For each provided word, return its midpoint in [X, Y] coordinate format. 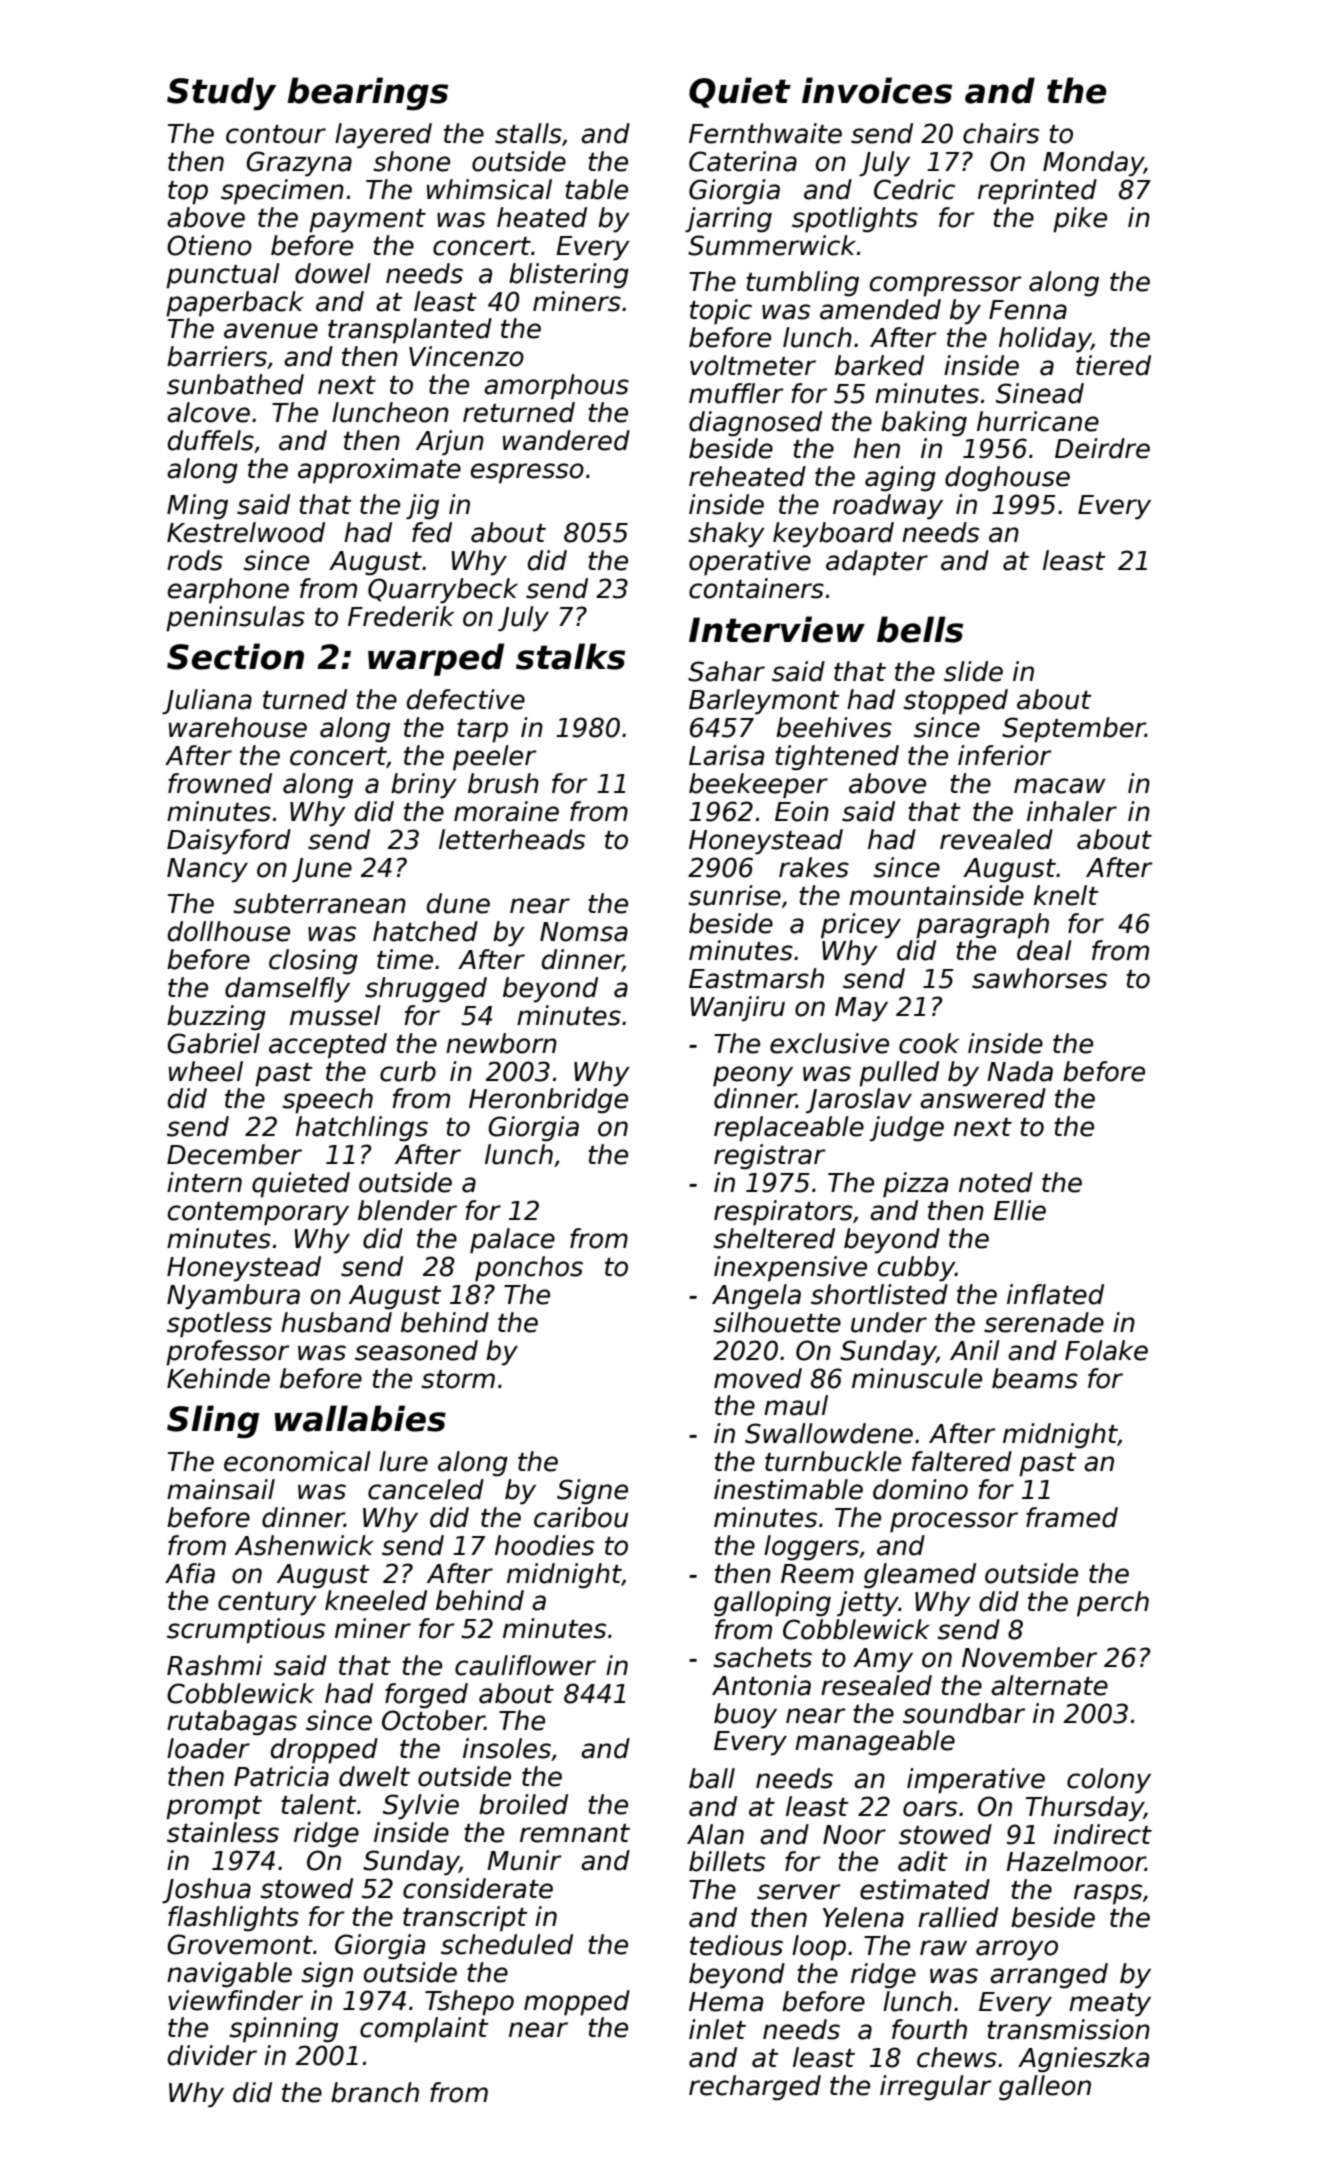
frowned [220, 783]
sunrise [734, 895]
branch [375, 2092]
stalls [528, 133]
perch [1113, 1604]
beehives [834, 727]
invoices [877, 90]
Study [221, 94]
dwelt [374, 1776]
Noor [854, 1835]
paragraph [982, 926]
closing [313, 962]
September [1073, 730]
